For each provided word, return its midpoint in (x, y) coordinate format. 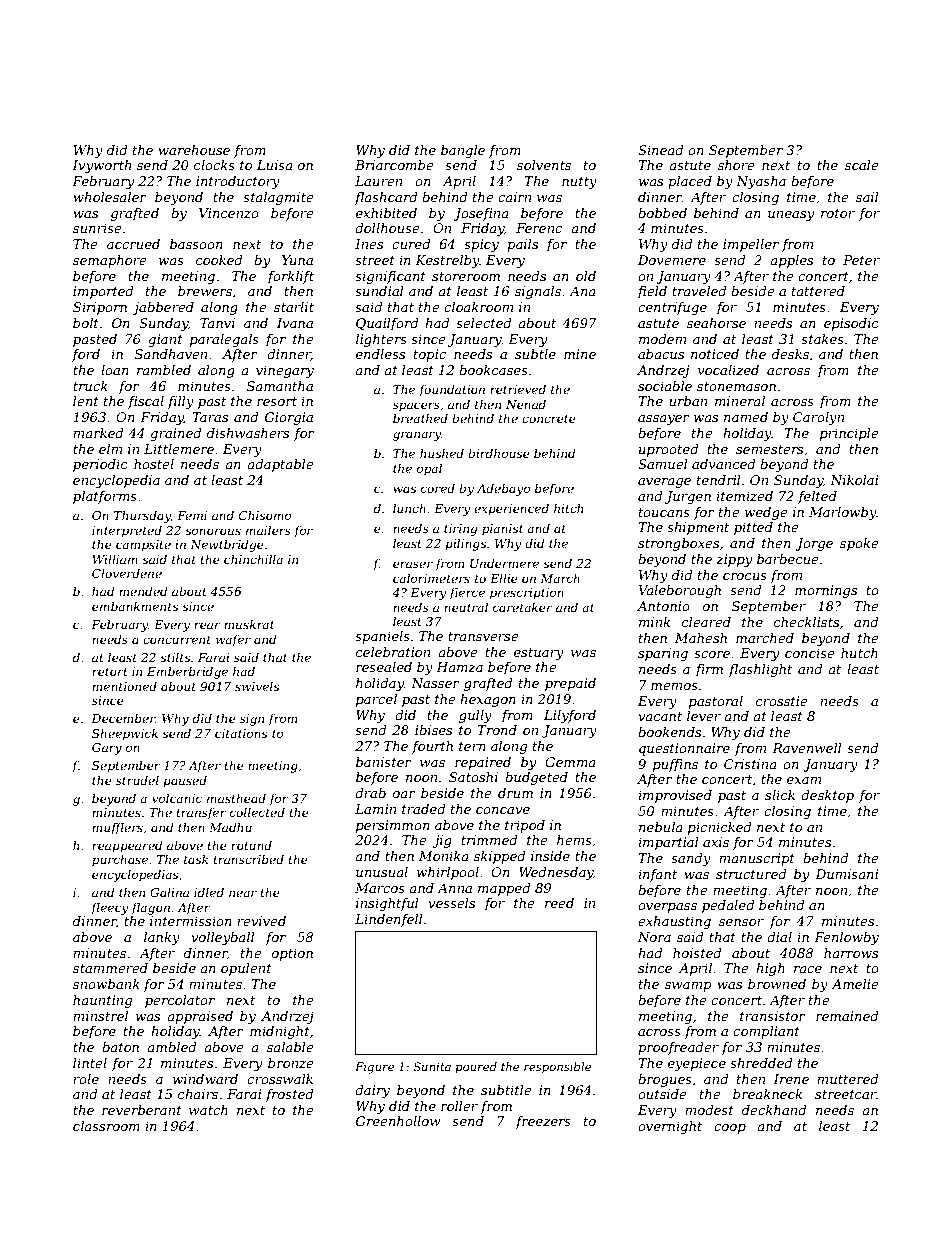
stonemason (736, 386)
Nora (654, 937)
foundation (452, 390)
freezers (543, 1122)
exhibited (386, 213)
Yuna (297, 260)
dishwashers (248, 433)
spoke (859, 544)
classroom (106, 1126)
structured (751, 874)
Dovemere (672, 260)
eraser (413, 564)
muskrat (249, 624)
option (292, 954)
